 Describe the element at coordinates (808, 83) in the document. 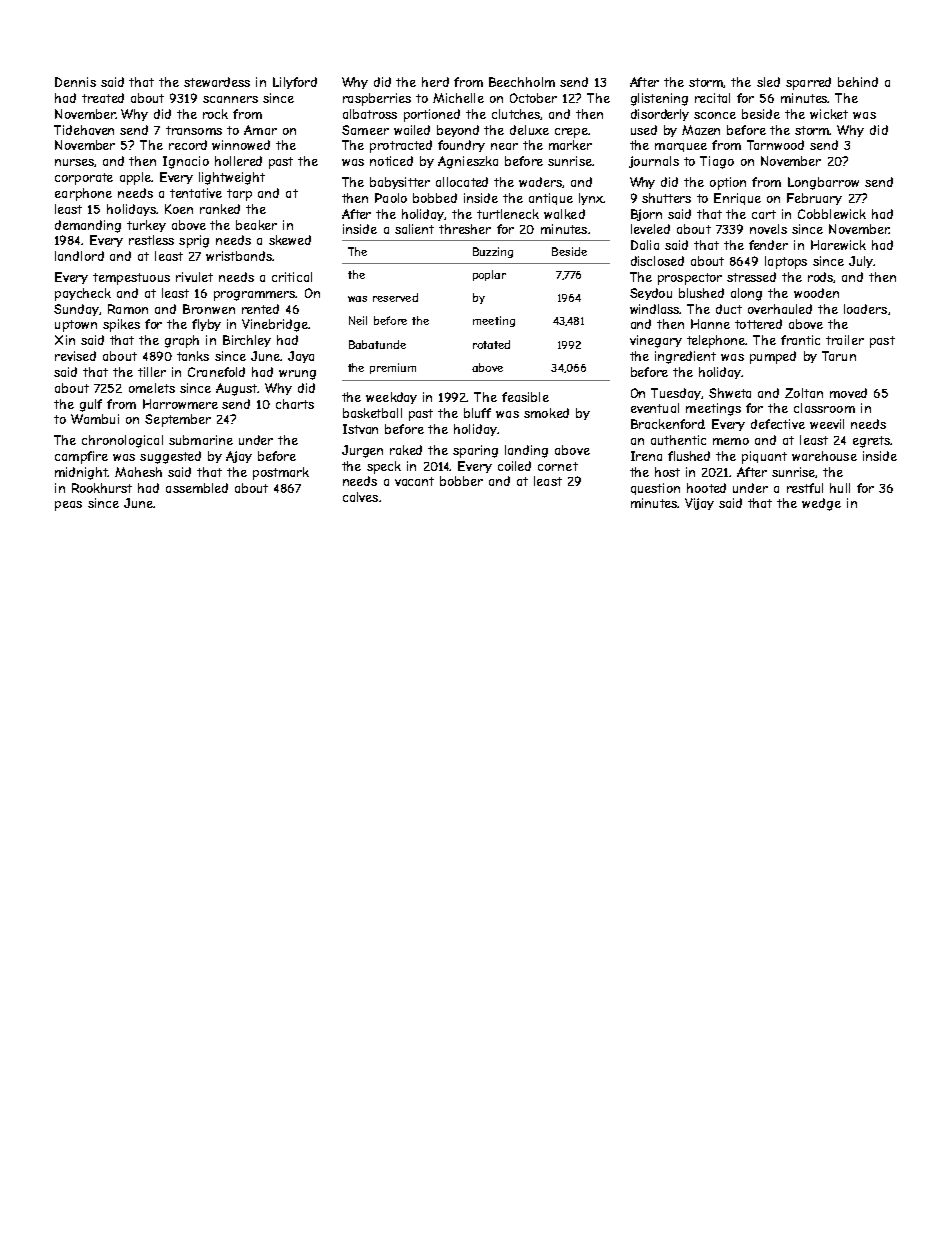

I see `sparred` at that location.
